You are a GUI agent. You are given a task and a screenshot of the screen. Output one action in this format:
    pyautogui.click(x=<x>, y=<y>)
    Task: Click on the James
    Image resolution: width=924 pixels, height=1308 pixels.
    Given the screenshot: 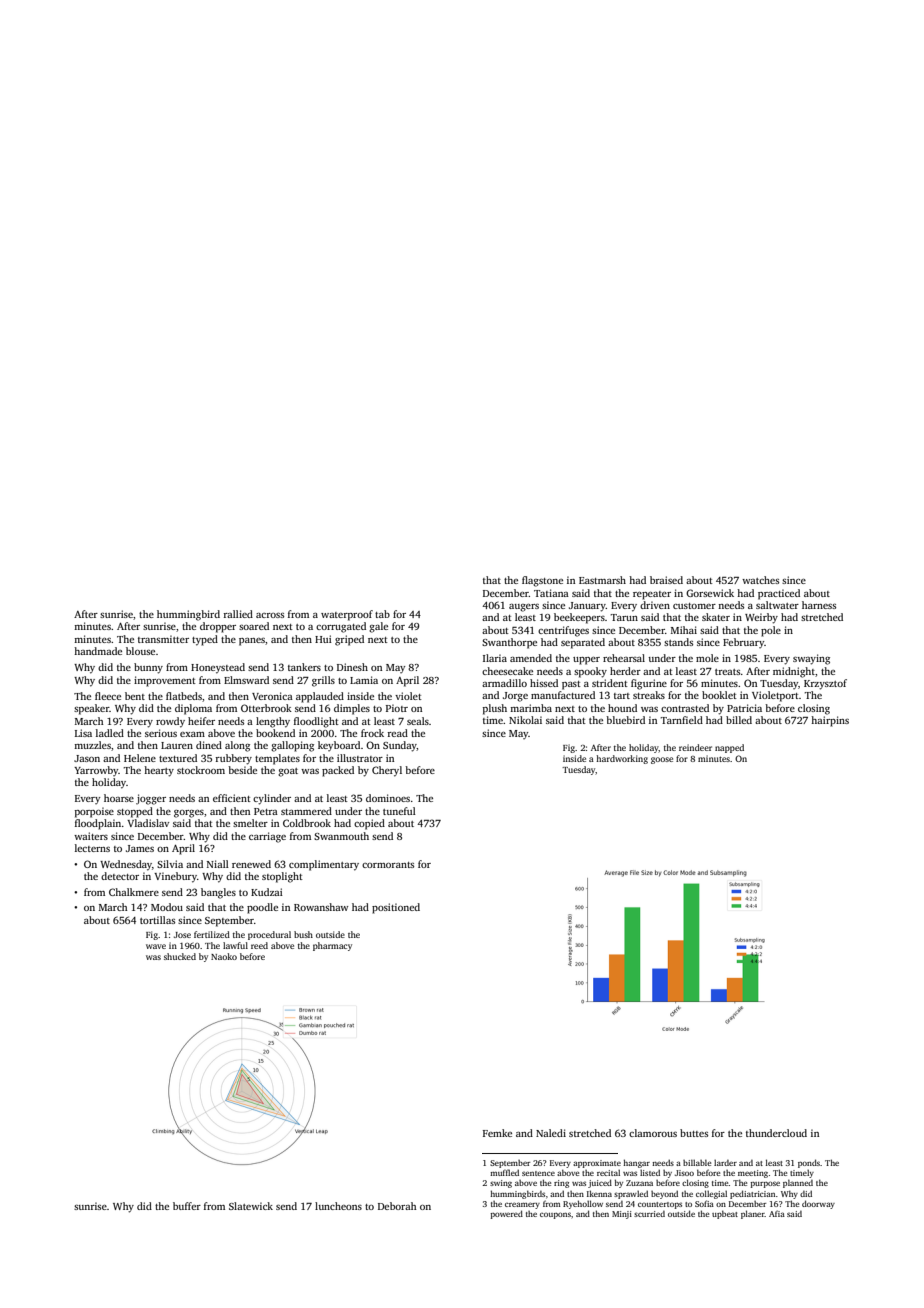 What is the action you would take?
    pyautogui.click(x=140, y=848)
